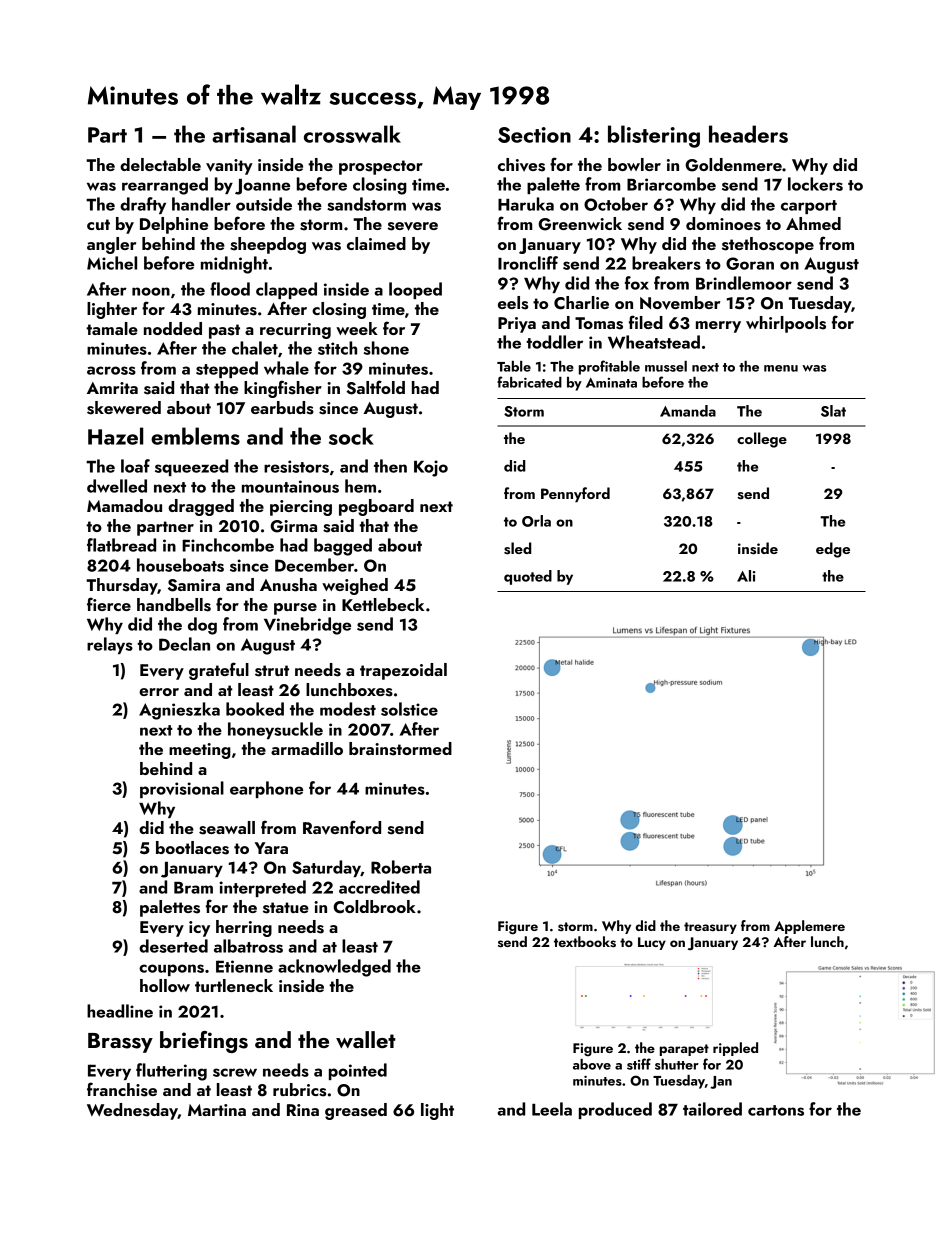 This screenshot has width=952, height=1233. I want to click on handler, so click(201, 204).
